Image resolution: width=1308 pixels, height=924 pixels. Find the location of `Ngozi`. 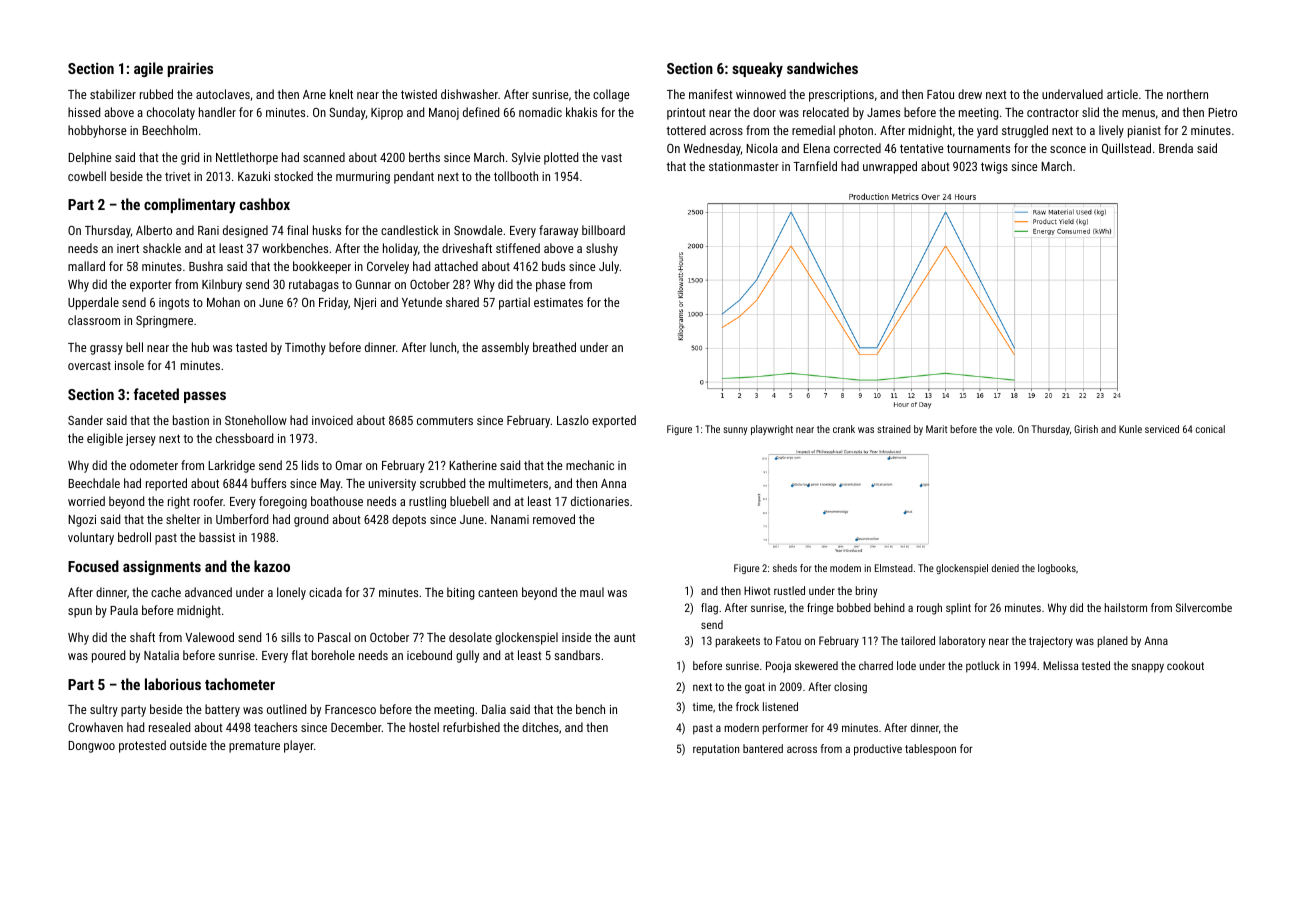

Ngozi is located at coordinates (82, 521).
